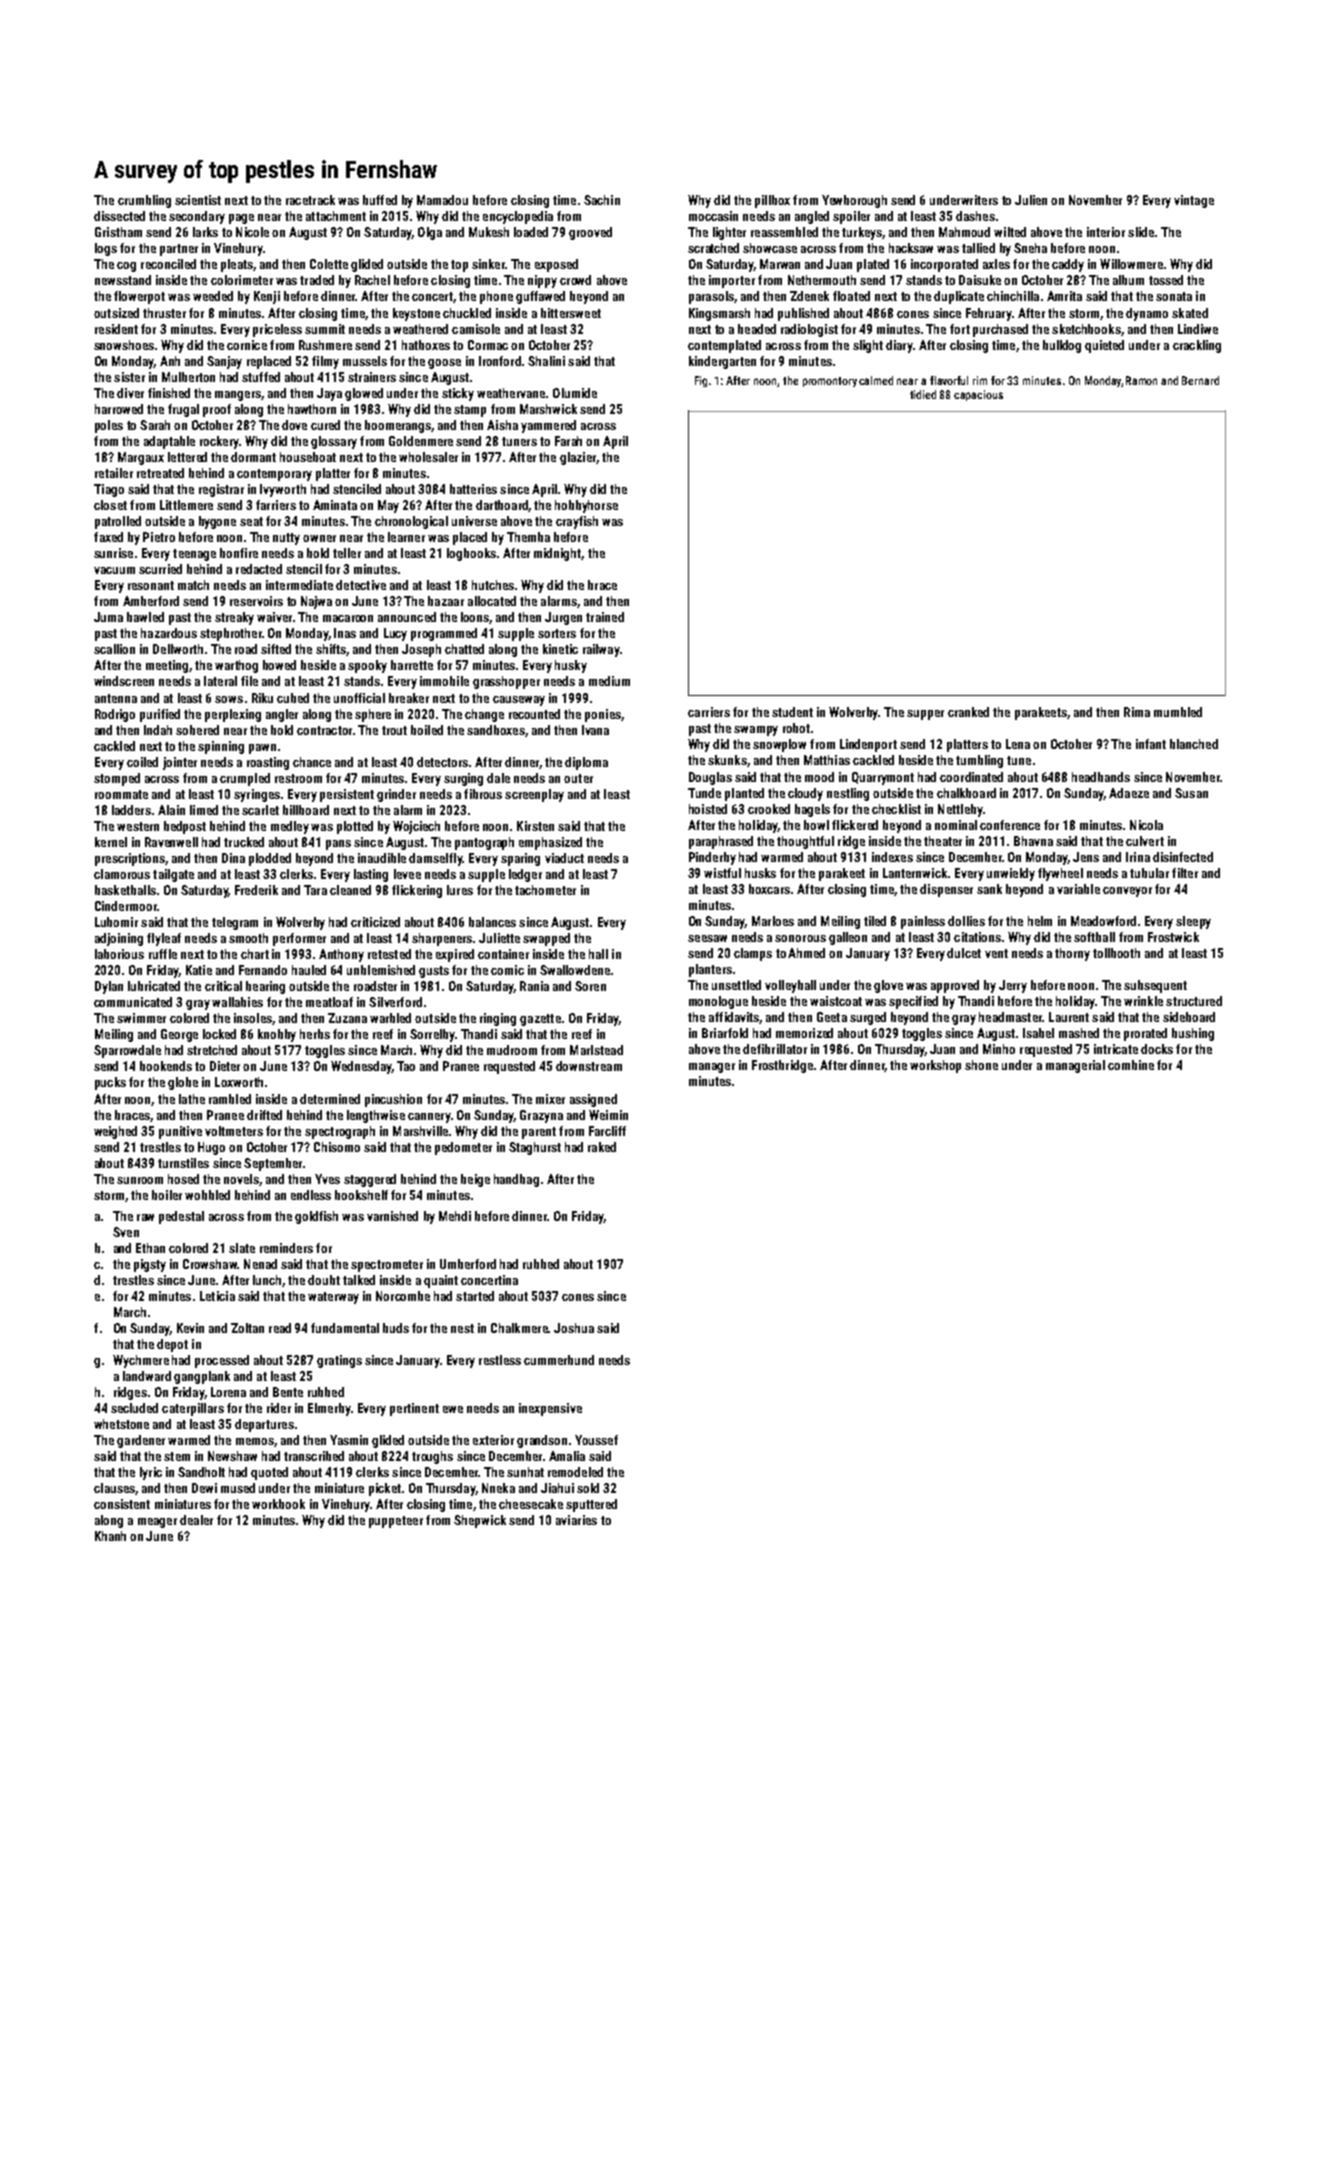  What do you see at coordinates (925, 715) in the screenshot?
I see `supper` at bounding box center [925, 715].
